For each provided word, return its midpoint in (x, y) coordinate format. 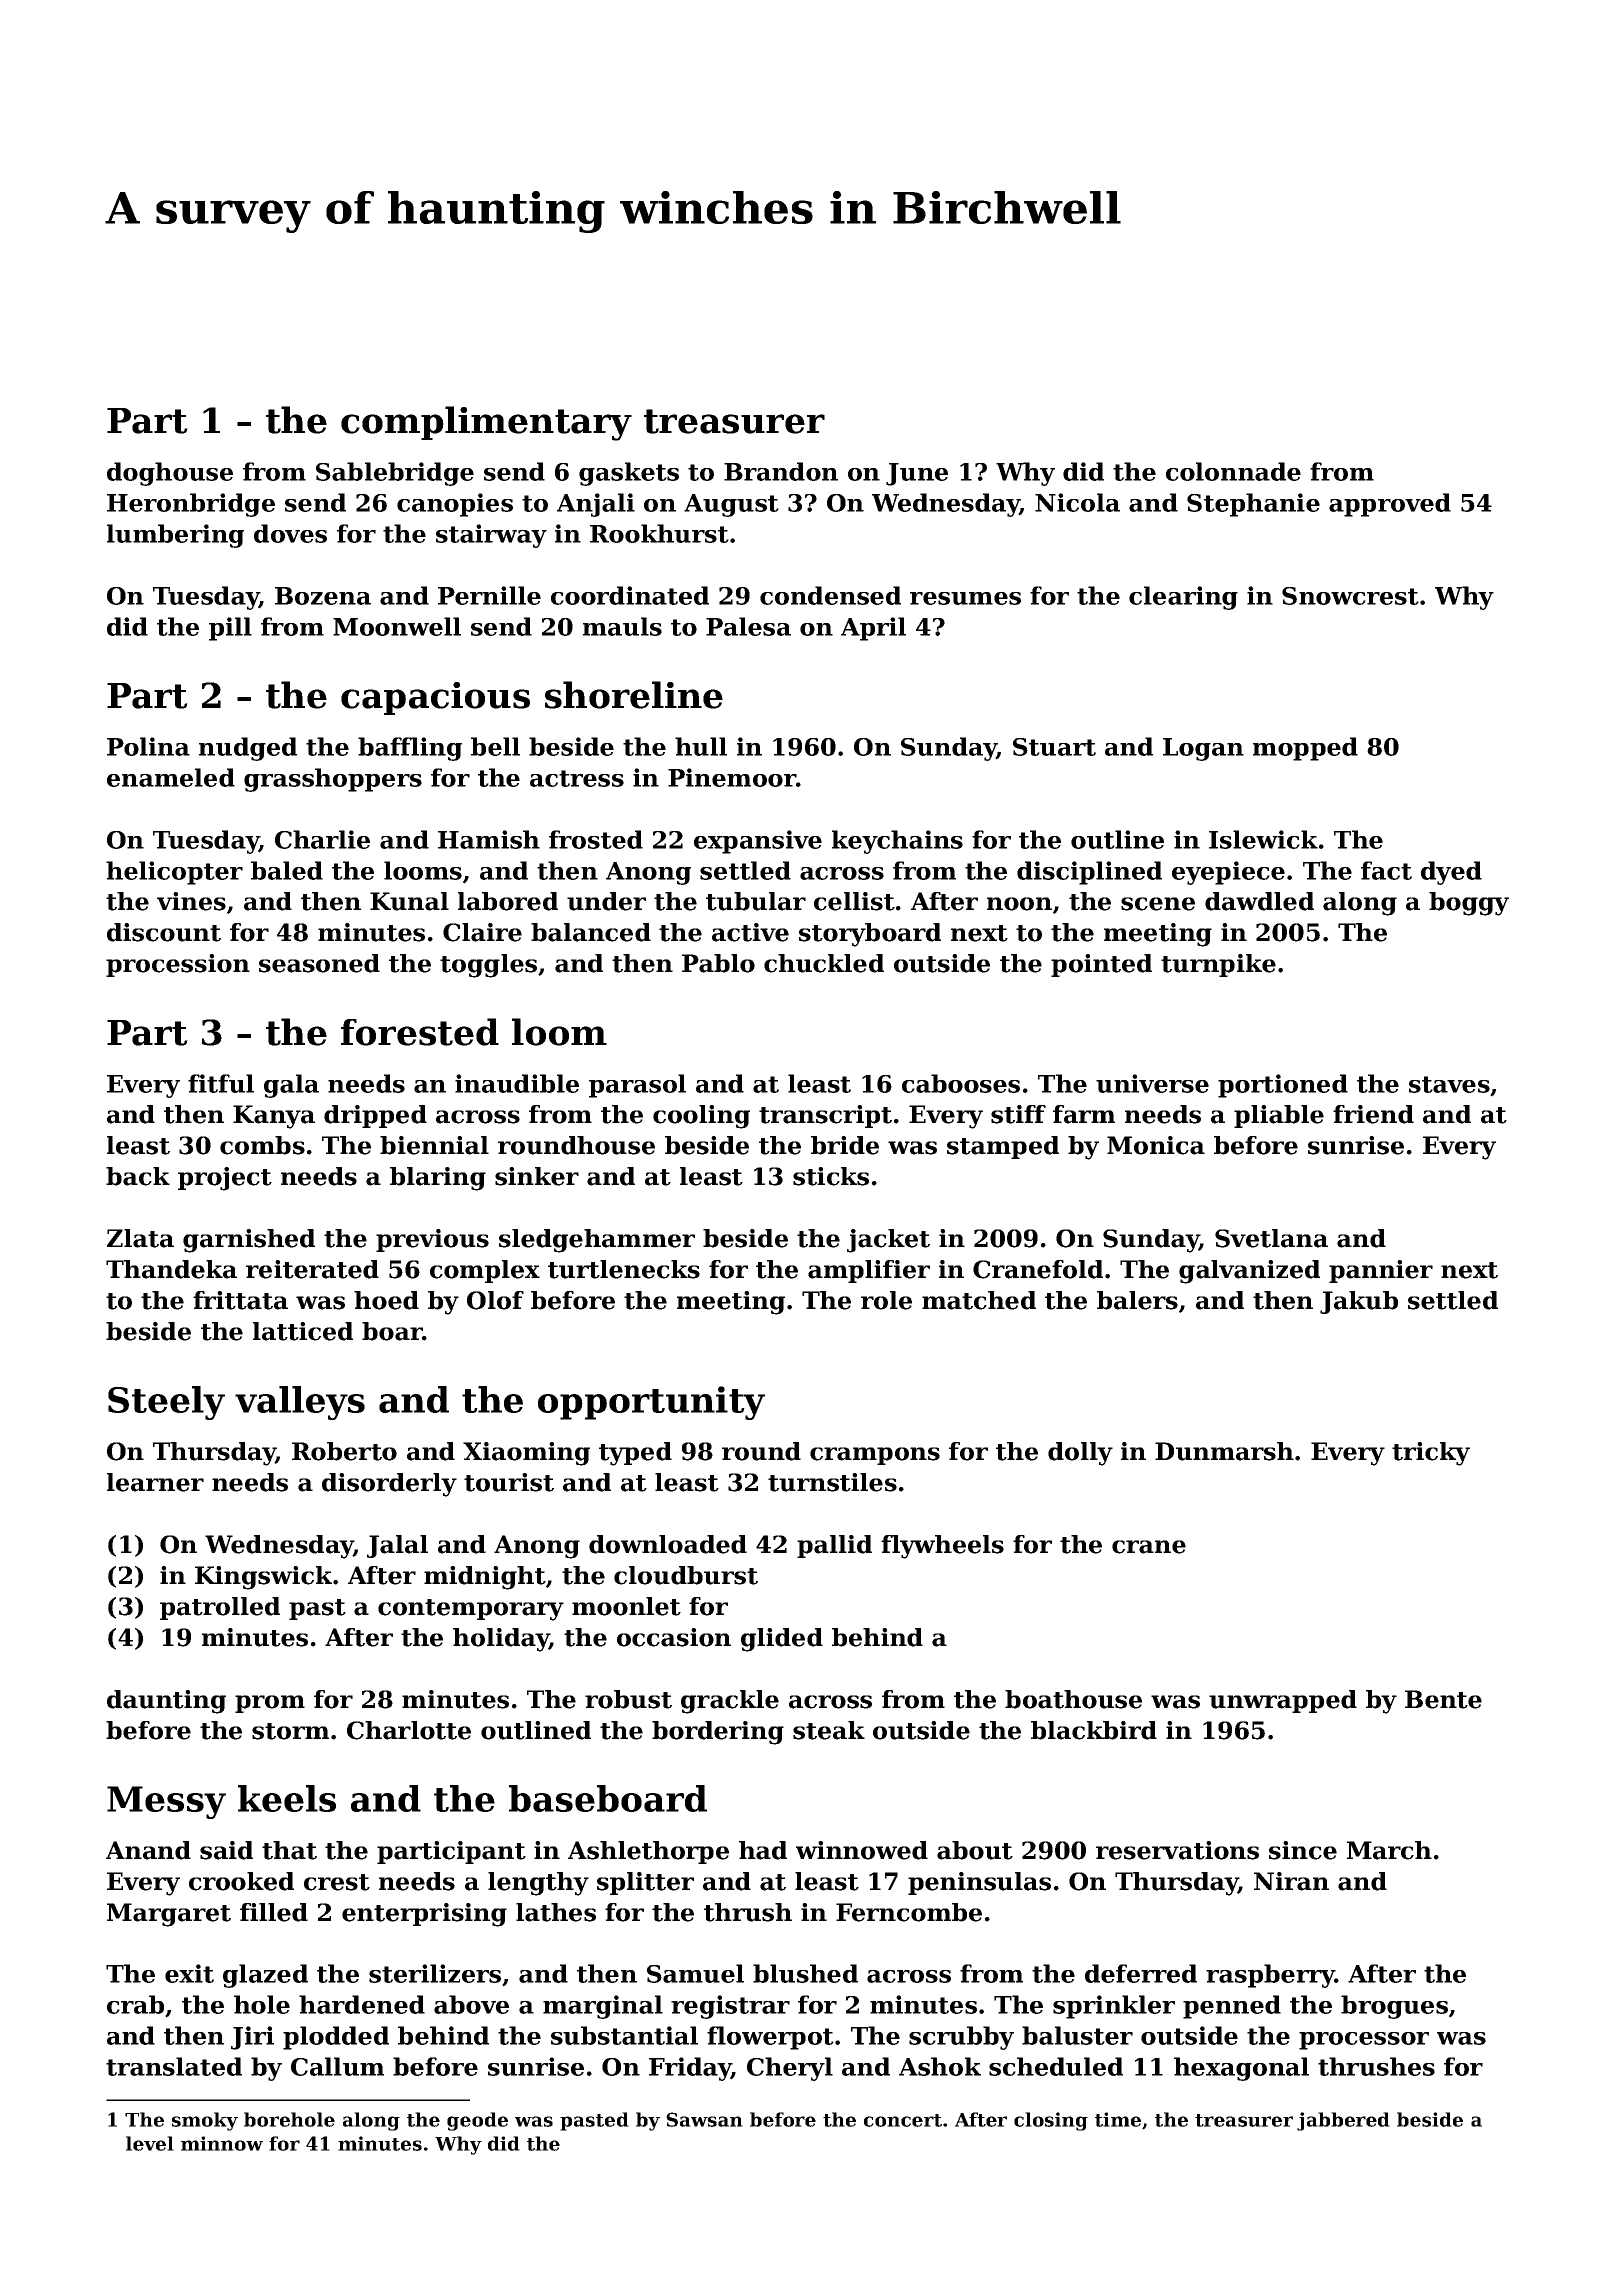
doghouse (170, 474)
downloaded (668, 1544)
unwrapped (1283, 1701)
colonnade (1233, 471)
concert (903, 2120)
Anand (148, 1850)
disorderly (389, 1485)
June (917, 474)
